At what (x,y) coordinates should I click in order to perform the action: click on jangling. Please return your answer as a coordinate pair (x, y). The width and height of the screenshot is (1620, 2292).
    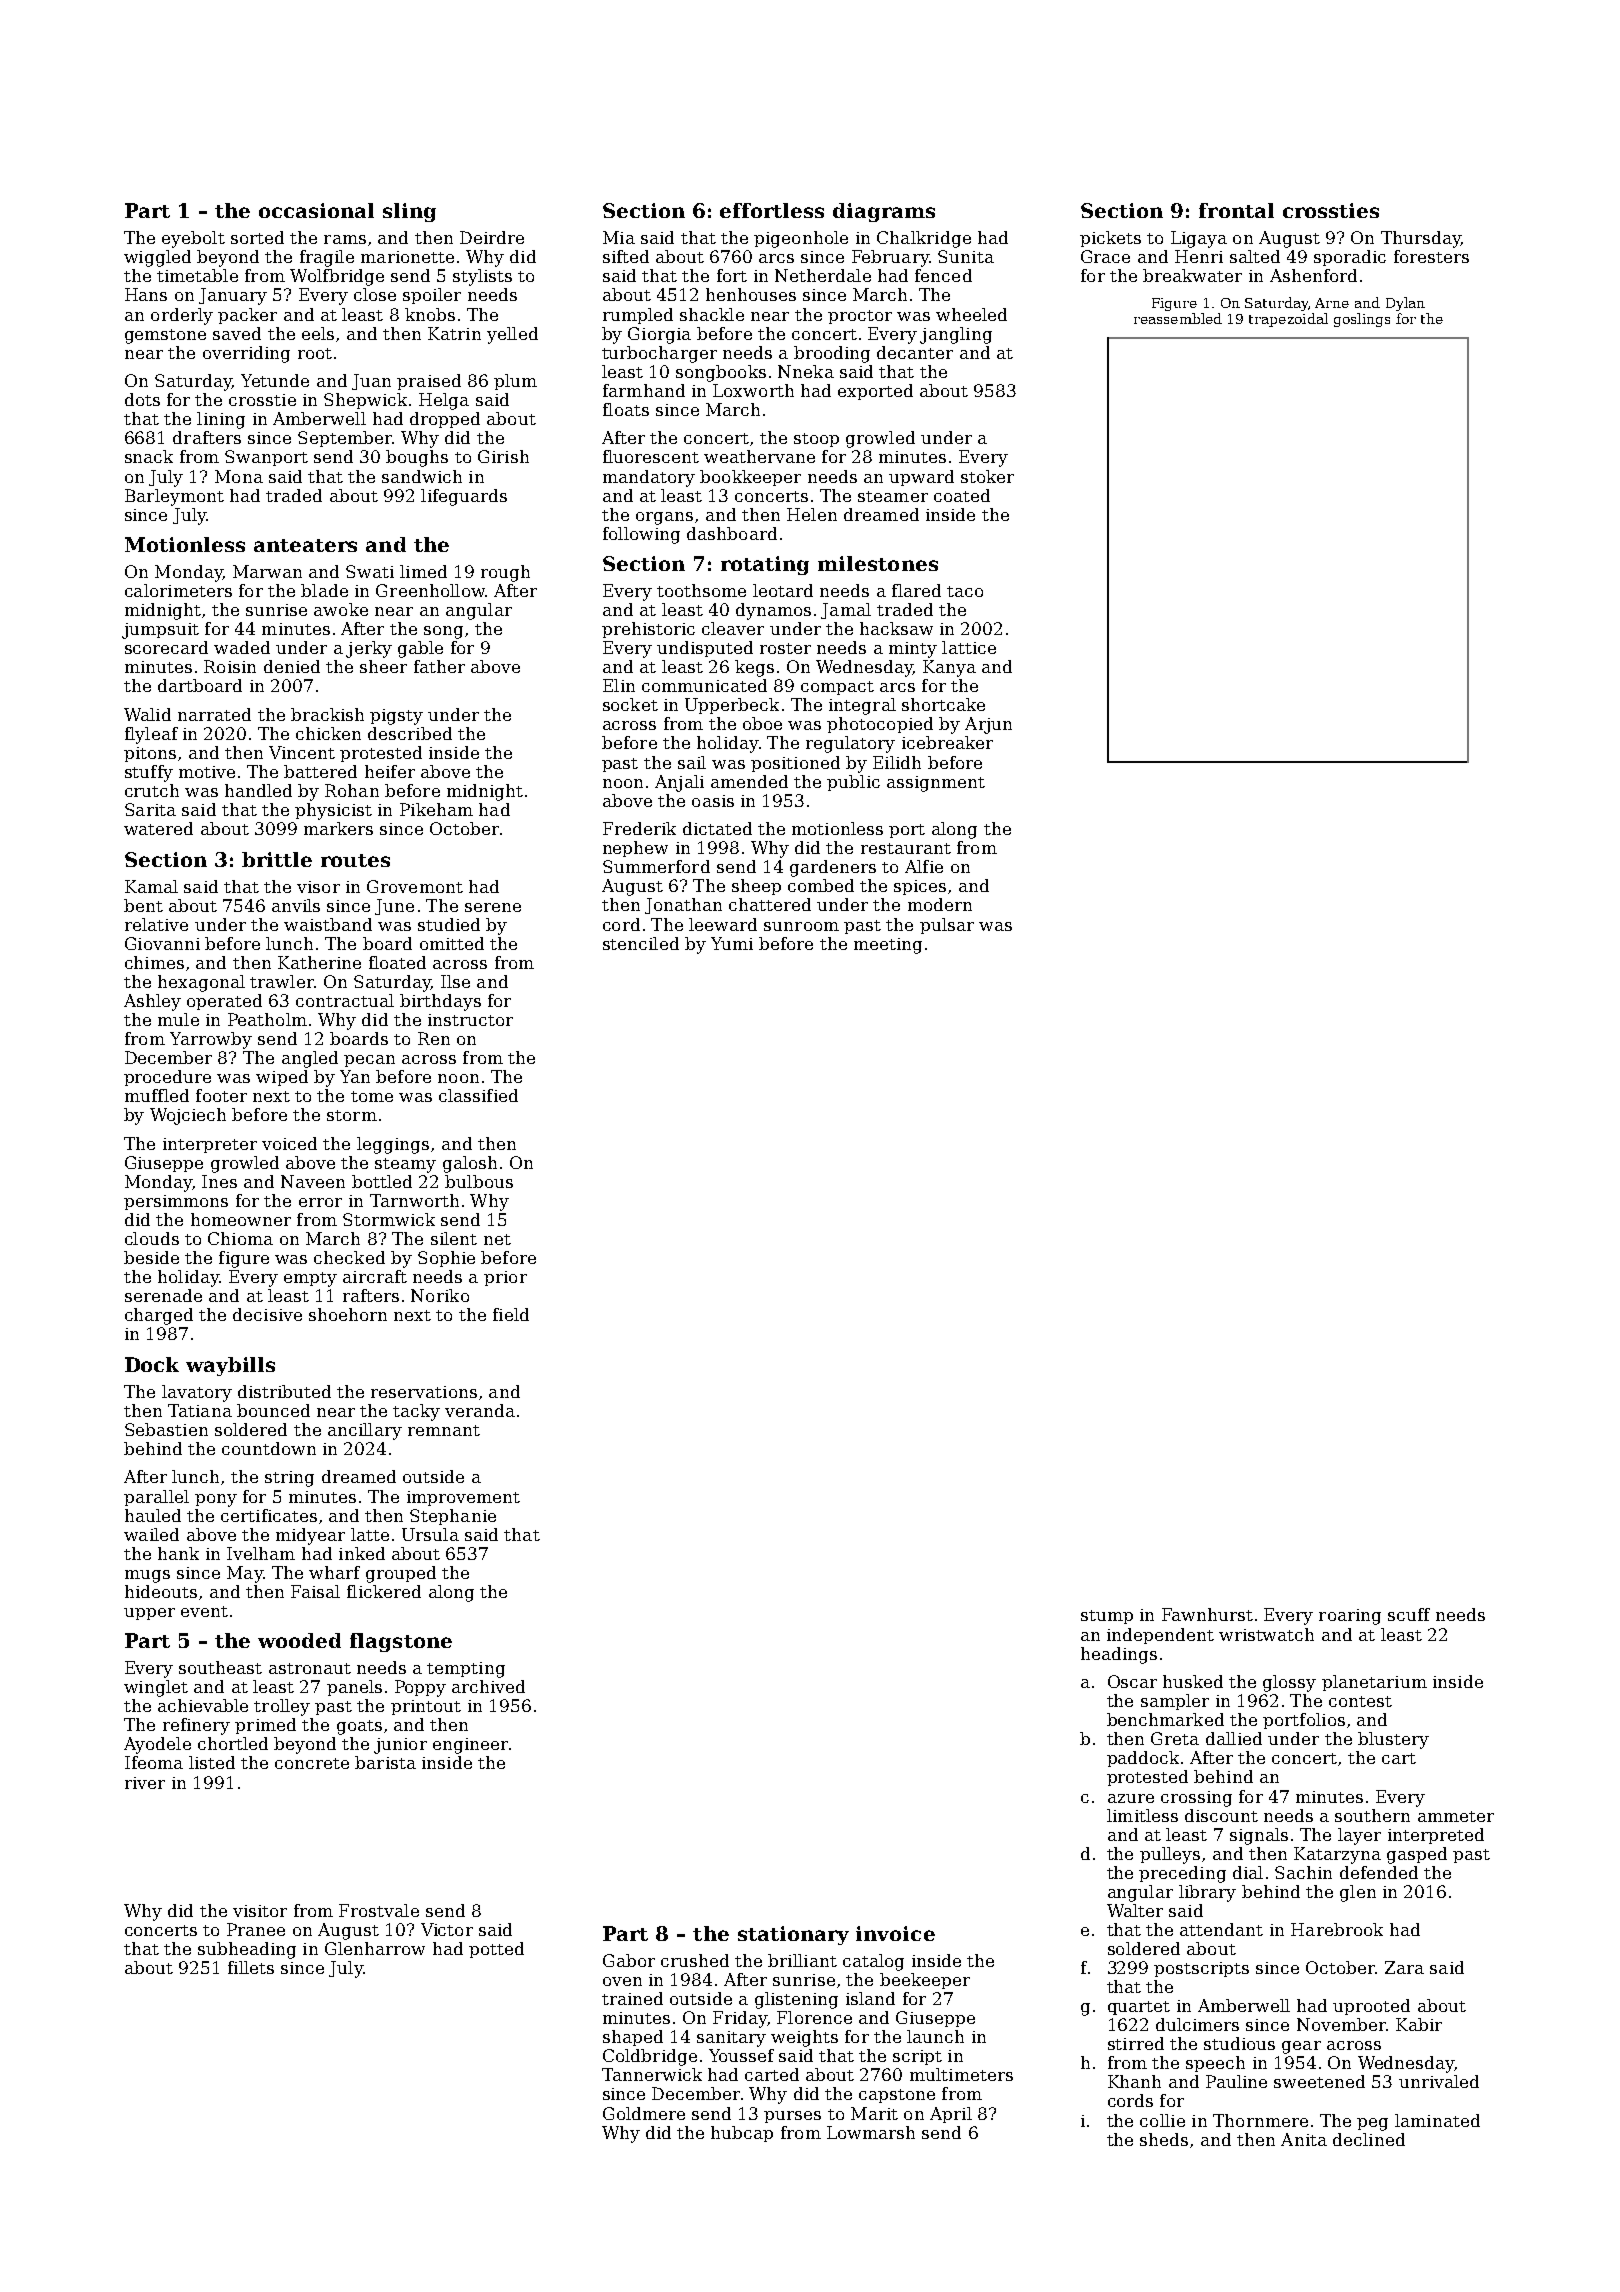
    Looking at the image, I should click on (956, 335).
